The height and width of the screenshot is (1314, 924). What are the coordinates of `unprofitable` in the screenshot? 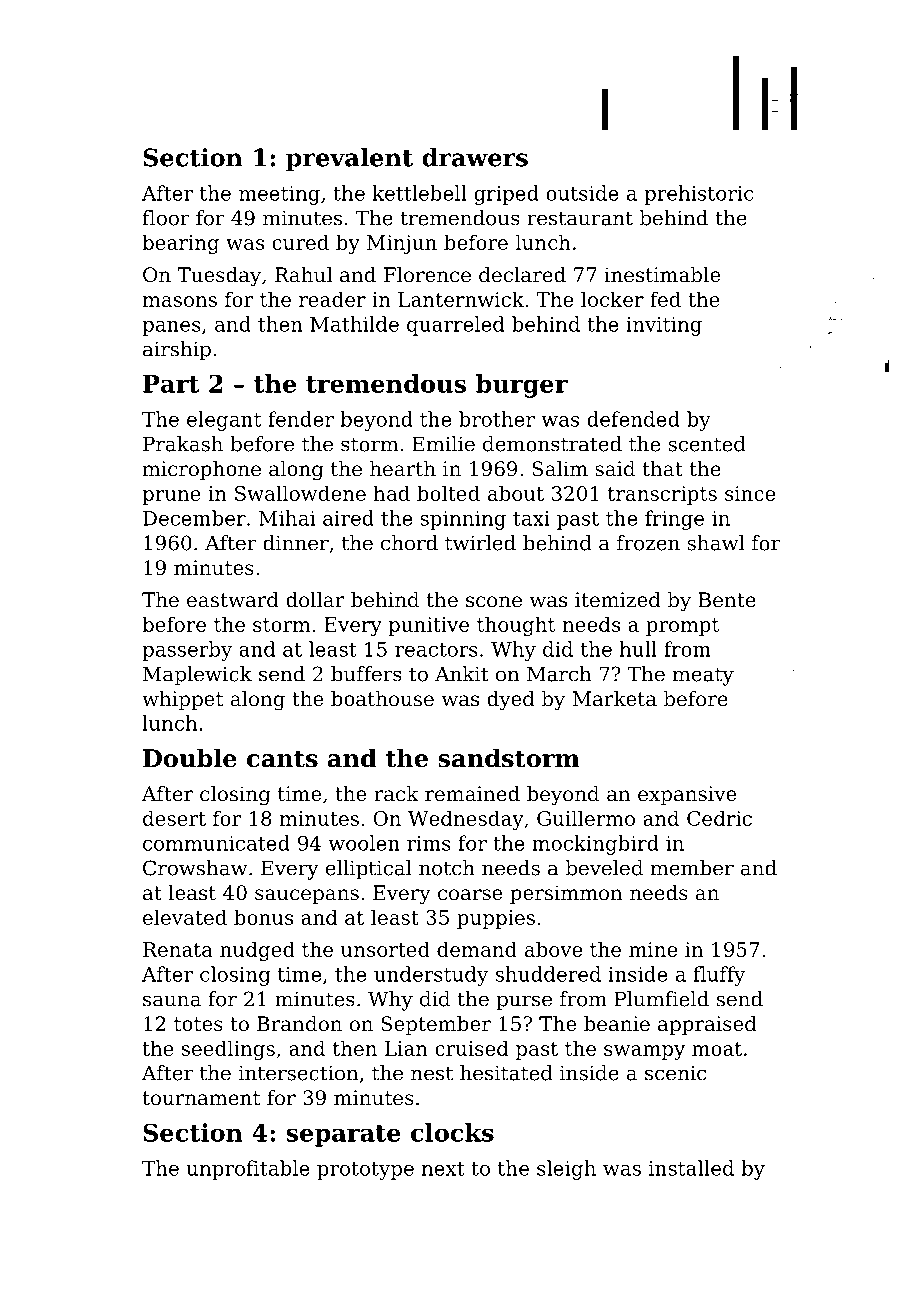 It's located at (248, 1170).
